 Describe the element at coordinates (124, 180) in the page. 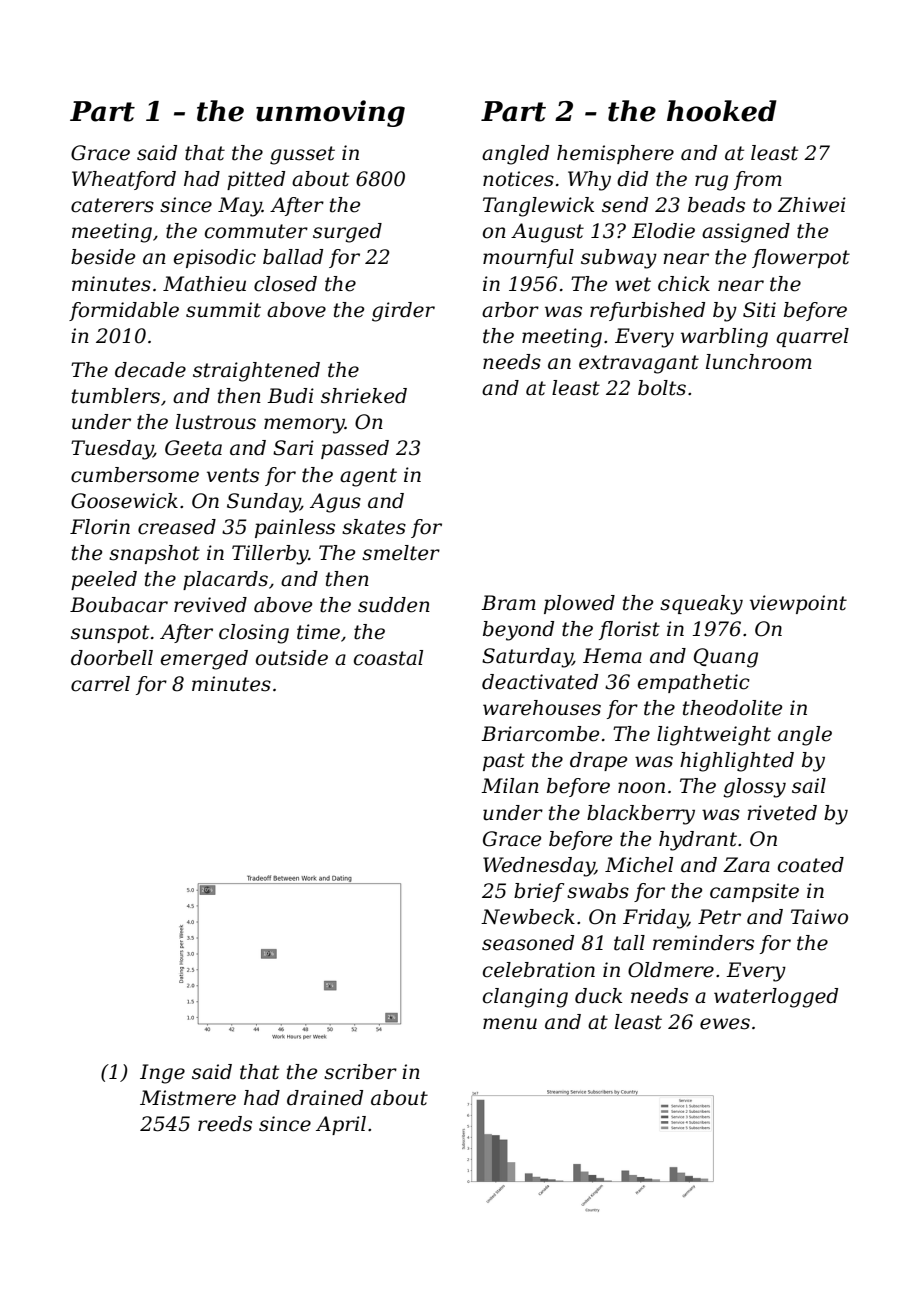

I see `Wheatford` at that location.
